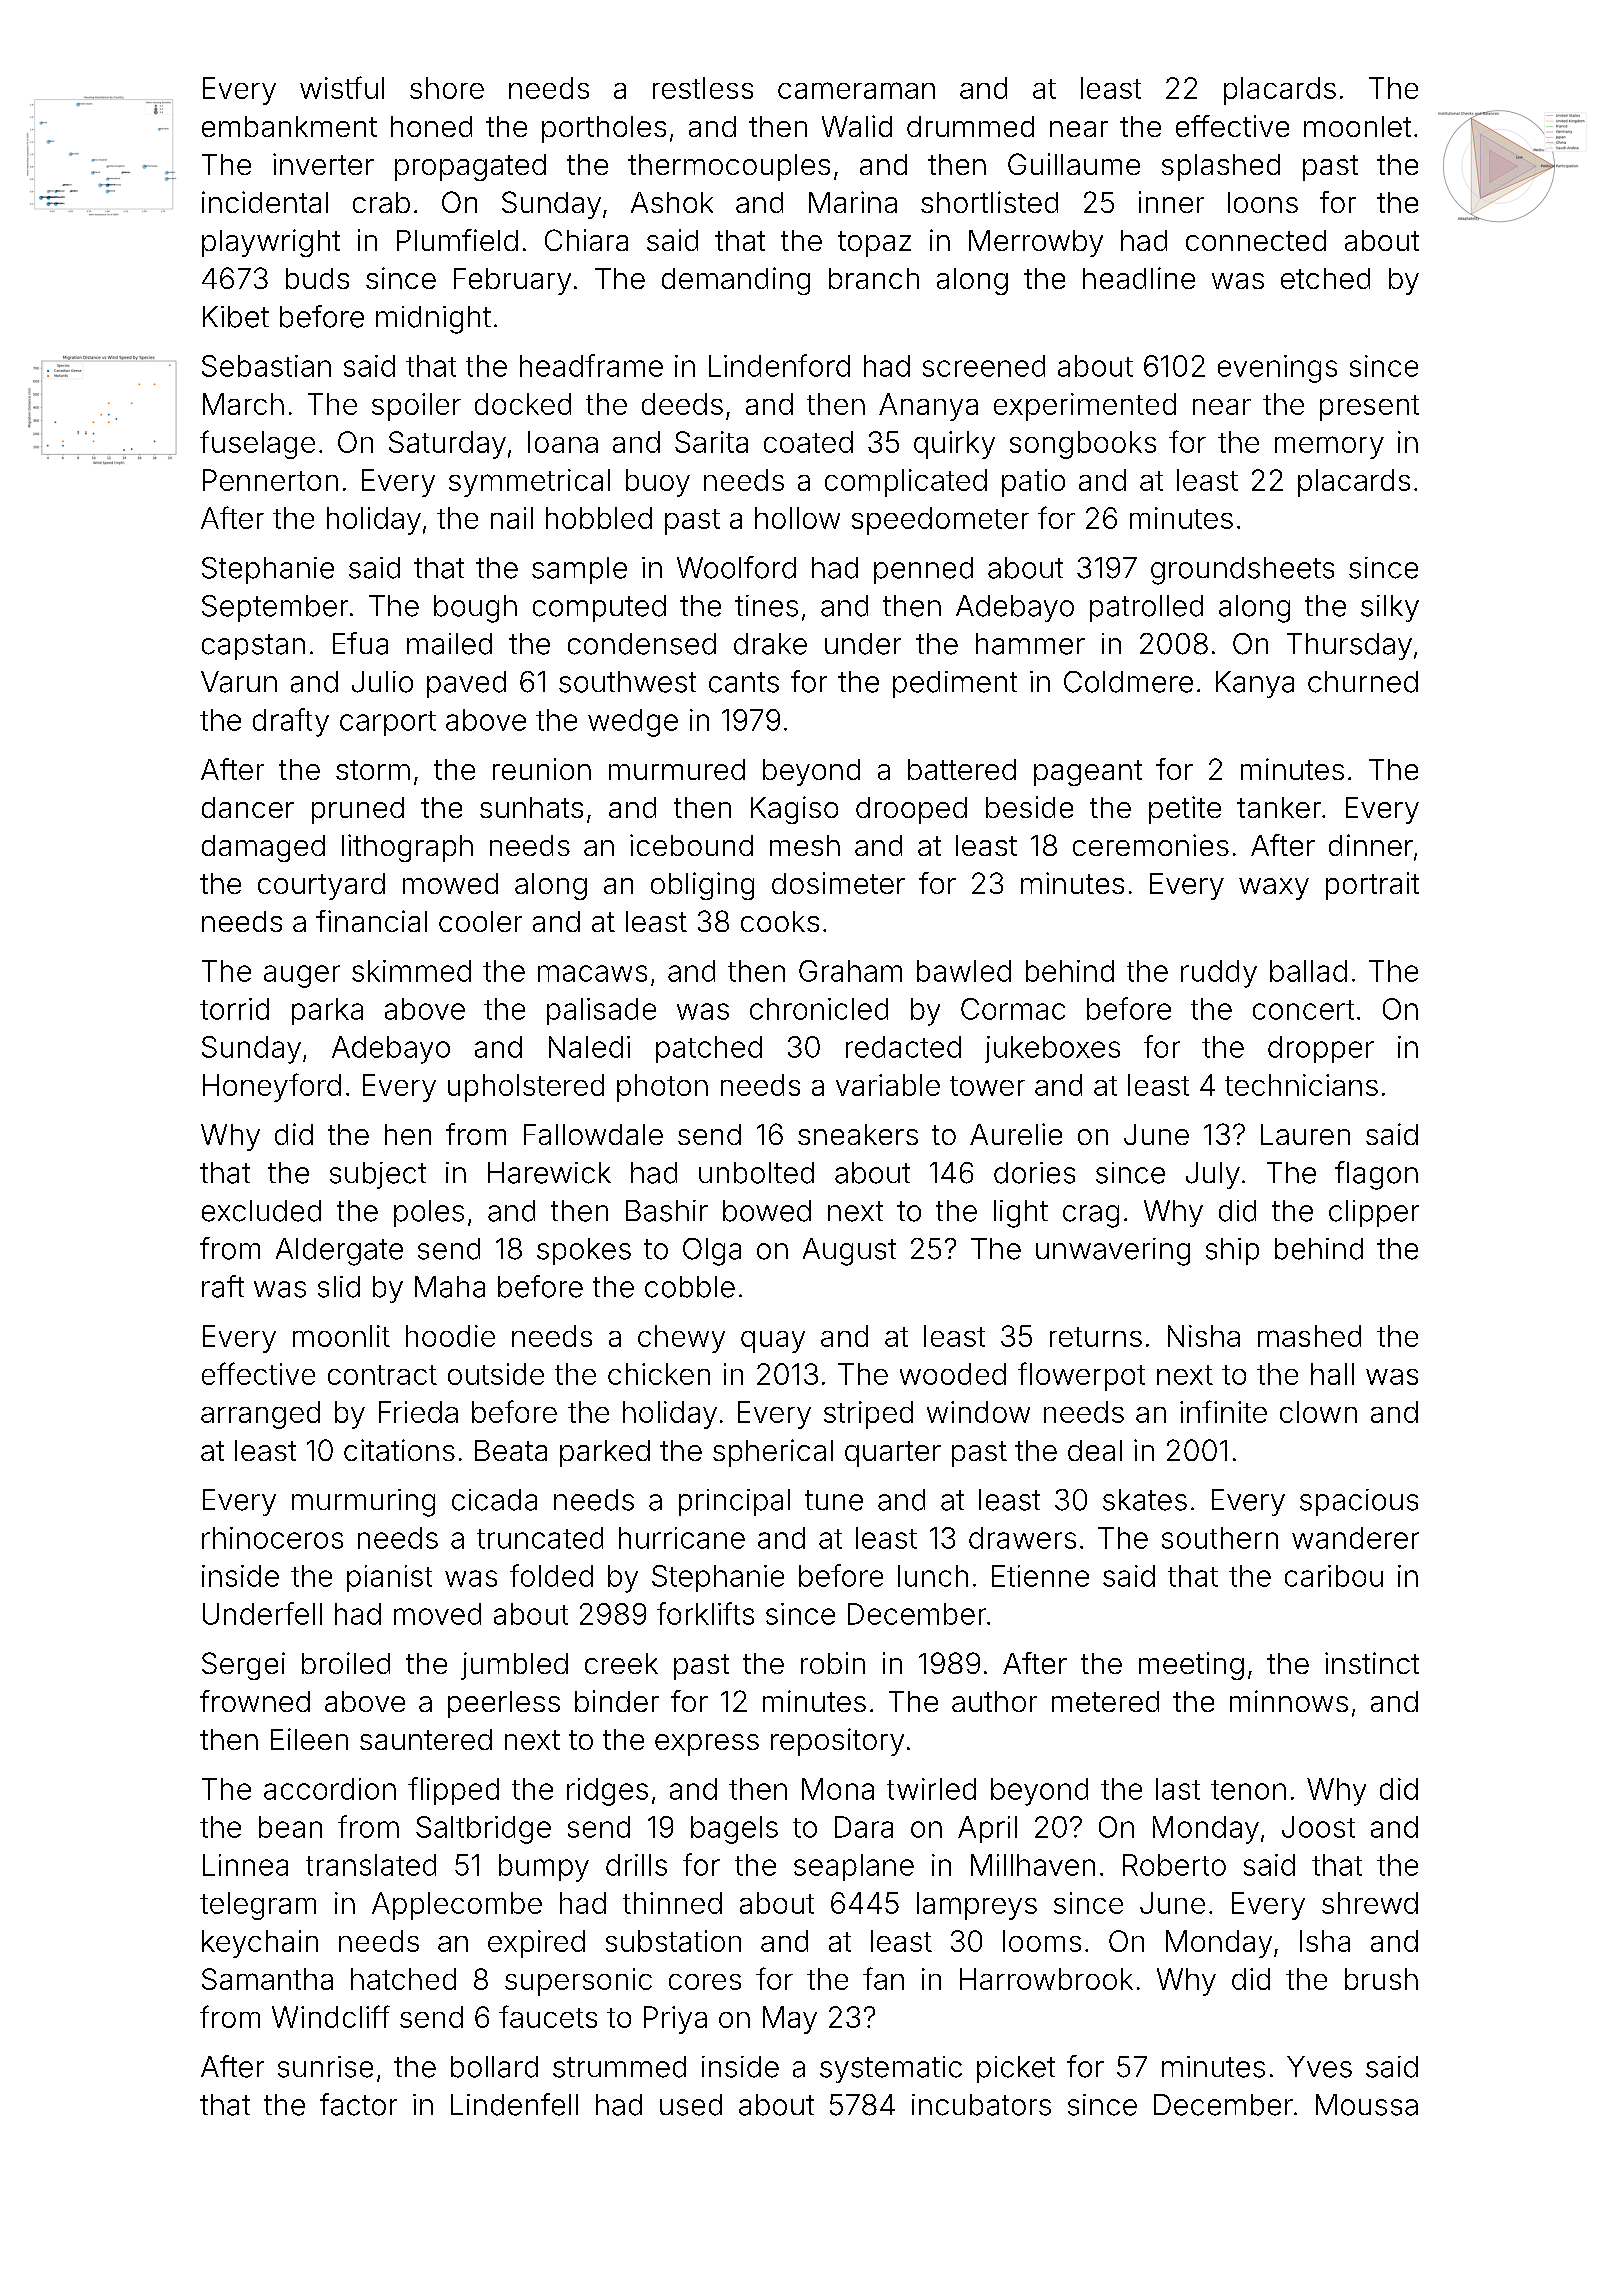 Image resolution: width=1620 pixels, height=2292 pixels. Describe the element at coordinates (429, 1213) in the page. I see `poles` at that location.
